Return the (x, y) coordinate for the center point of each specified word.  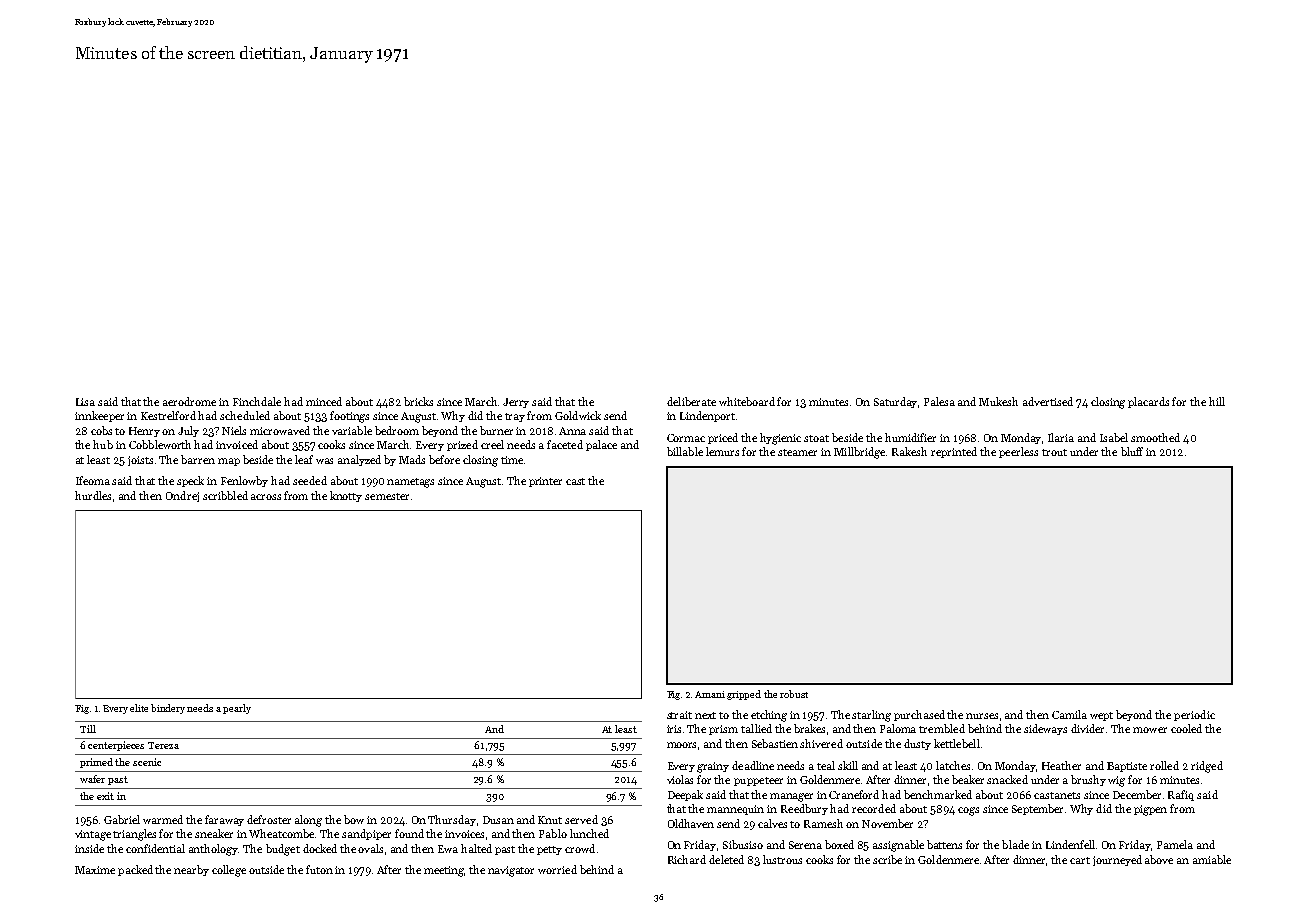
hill (1217, 401)
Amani (710, 694)
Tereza (163, 745)
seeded (310, 480)
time (512, 460)
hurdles (93, 495)
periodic (1194, 715)
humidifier (910, 437)
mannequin (735, 810)
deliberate (691, 401)
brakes (809, 728)
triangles (134, 835)
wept (1101, 716)
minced (324, 401)
